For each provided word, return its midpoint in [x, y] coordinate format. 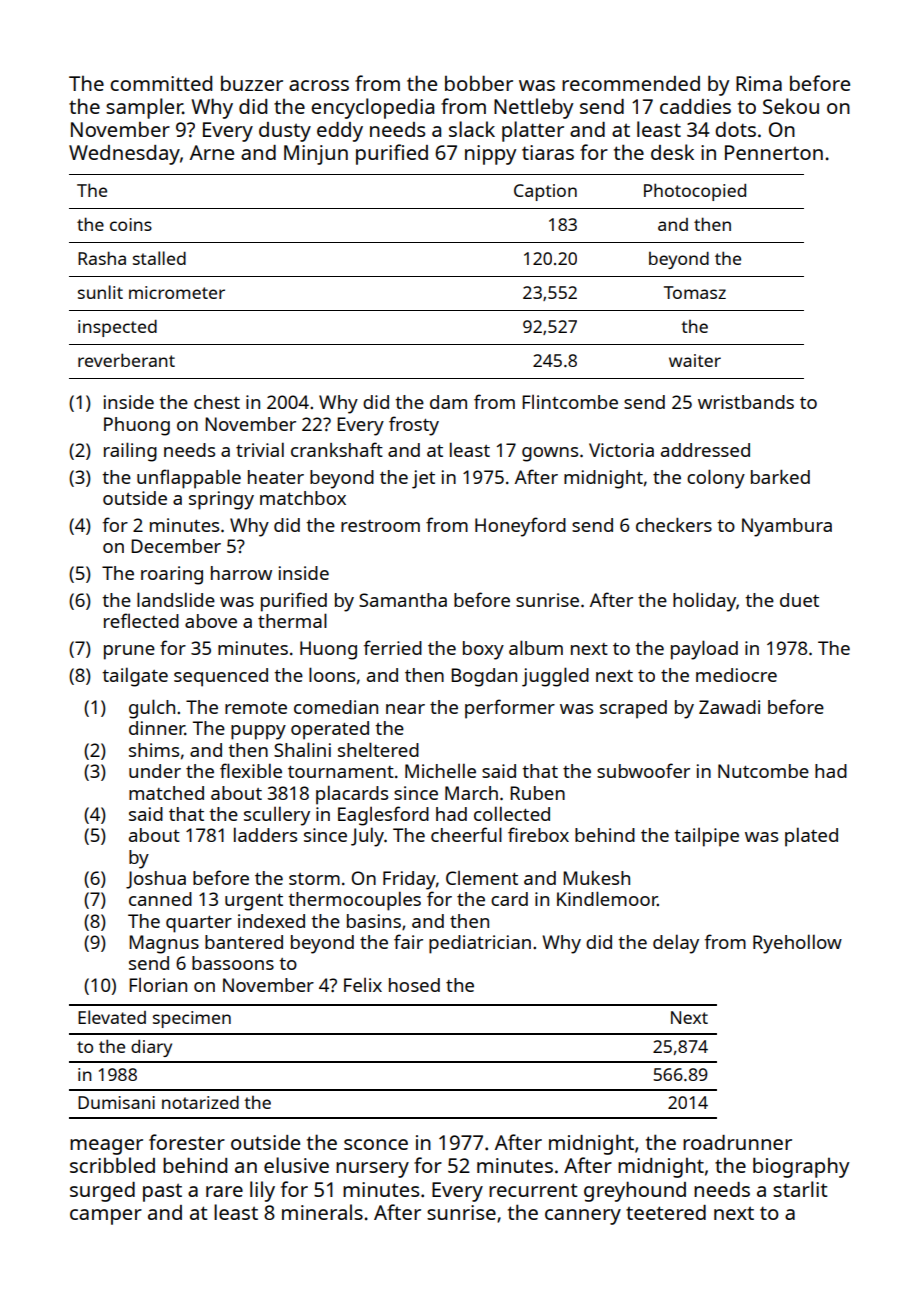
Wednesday [124, 155]
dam [448, 402]
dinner [157, 728]
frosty [414, 426]
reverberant [126, 360]
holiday [704, 602]
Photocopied [695, 192]
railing [130, 452]
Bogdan [484, 677]
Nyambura [787, 527]
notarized [200, 1102]
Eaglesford [383, 816]
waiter [695, 360]
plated [811, 837]
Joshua [156, 880]
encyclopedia [372, 108]
